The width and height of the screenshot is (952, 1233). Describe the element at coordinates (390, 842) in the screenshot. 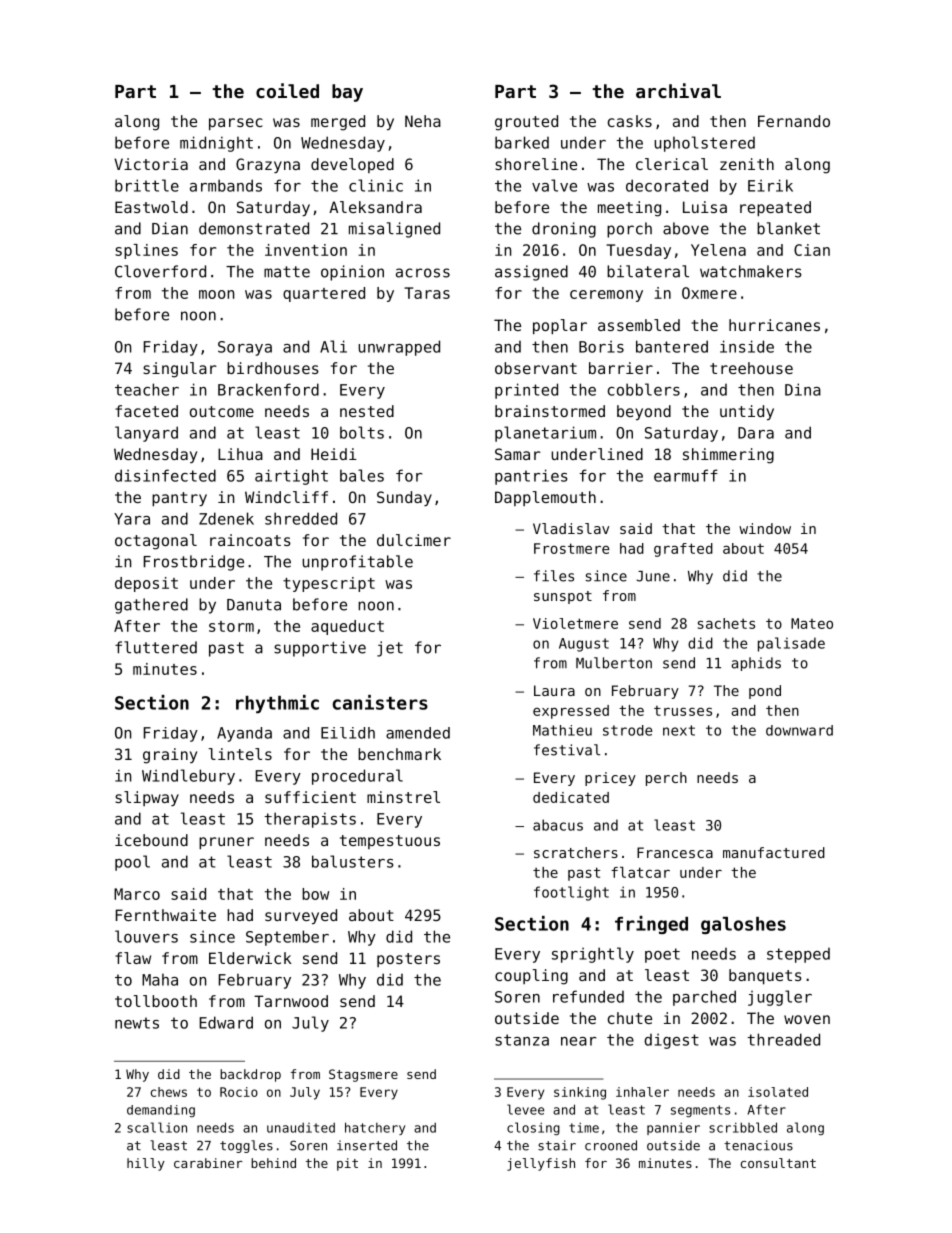

I see `tempestuous` at that location.
